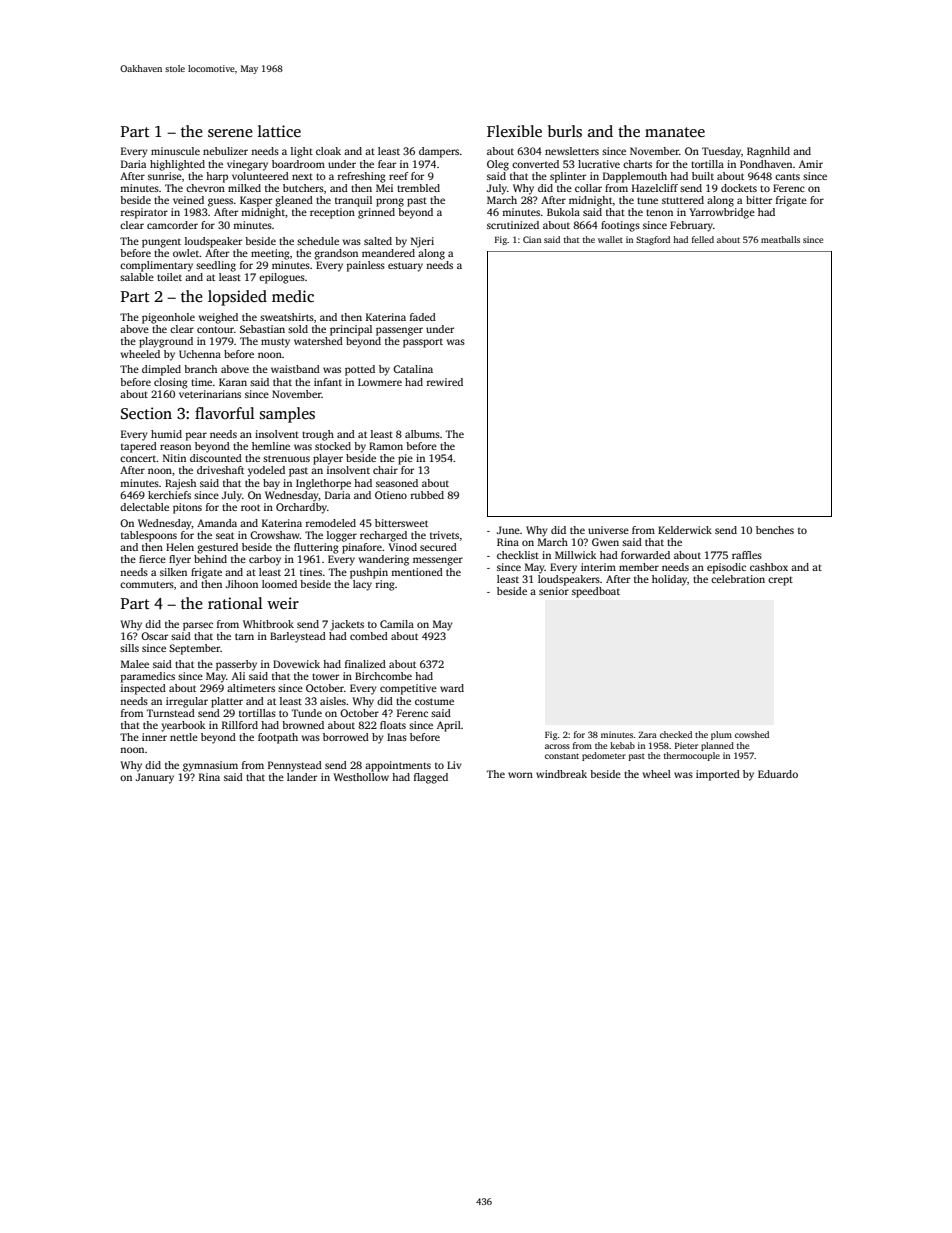 This image has height=1233, width=952. I want to click on trivets, so click(444, 535).
